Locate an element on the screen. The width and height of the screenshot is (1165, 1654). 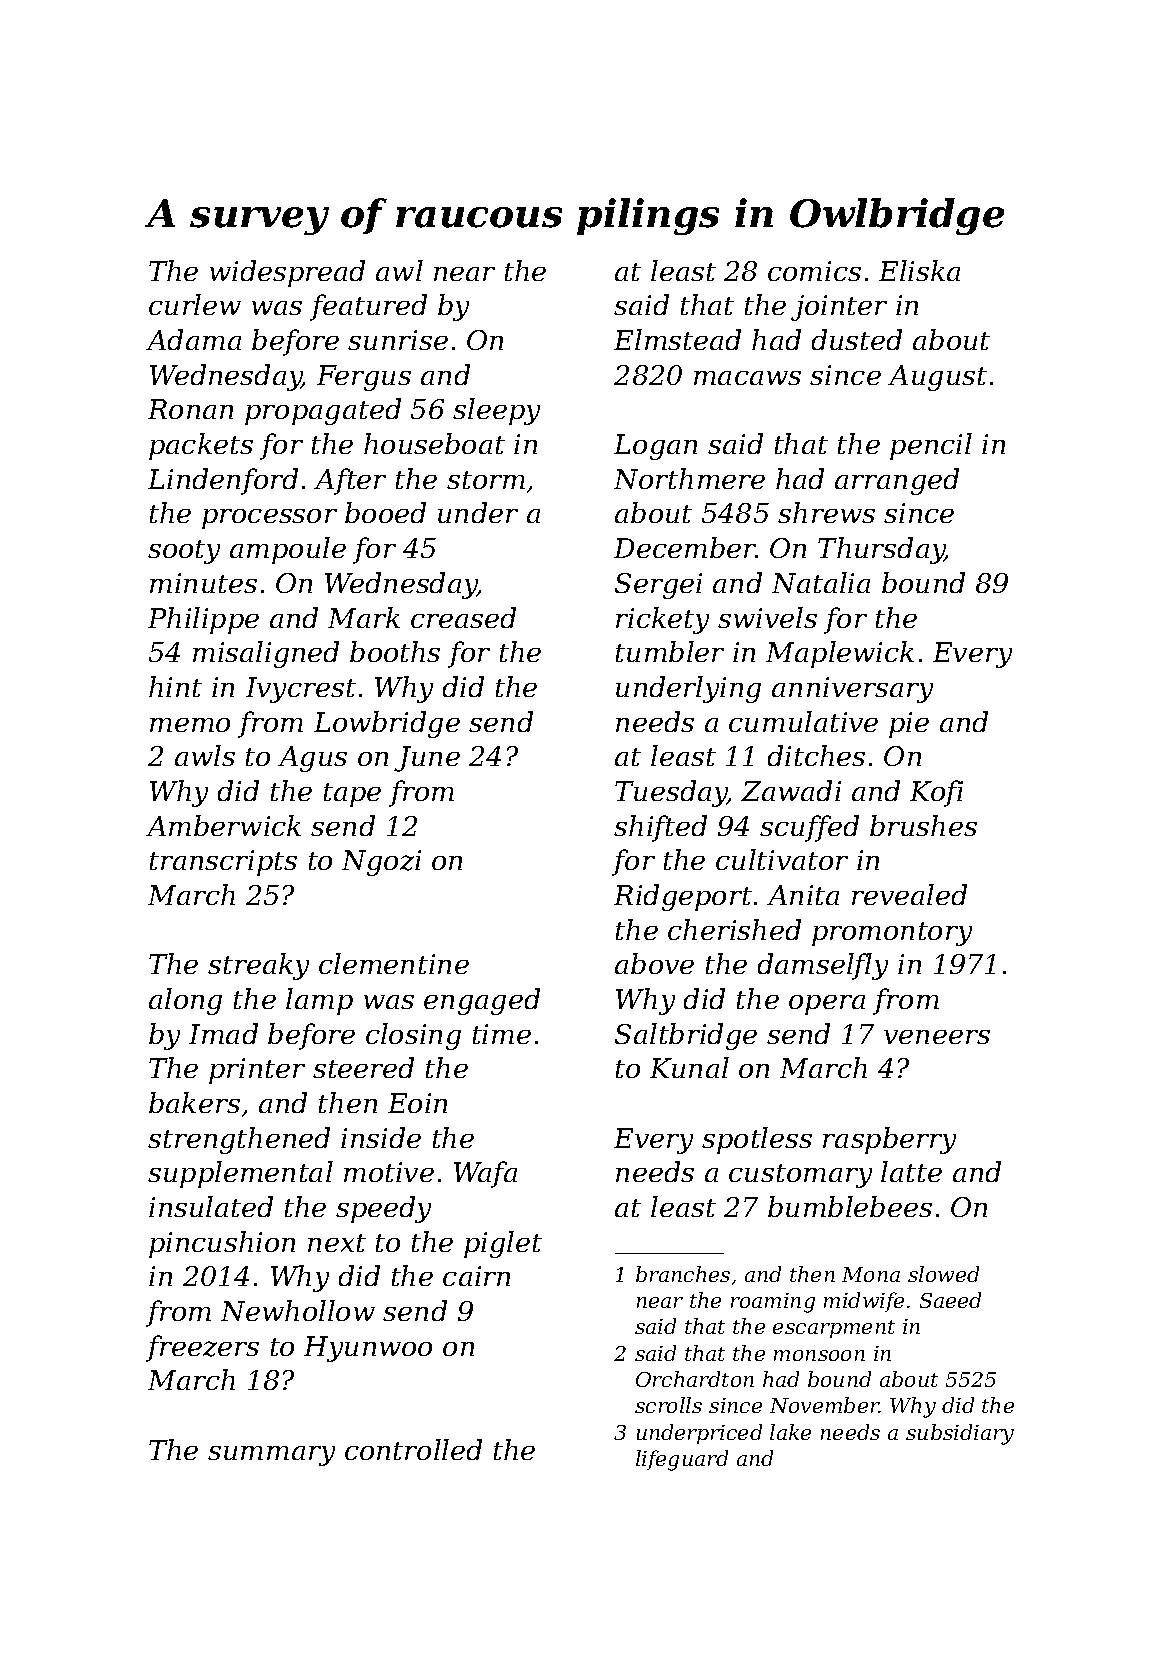
Hyunwoo is located at coordinates (368, 1349).
